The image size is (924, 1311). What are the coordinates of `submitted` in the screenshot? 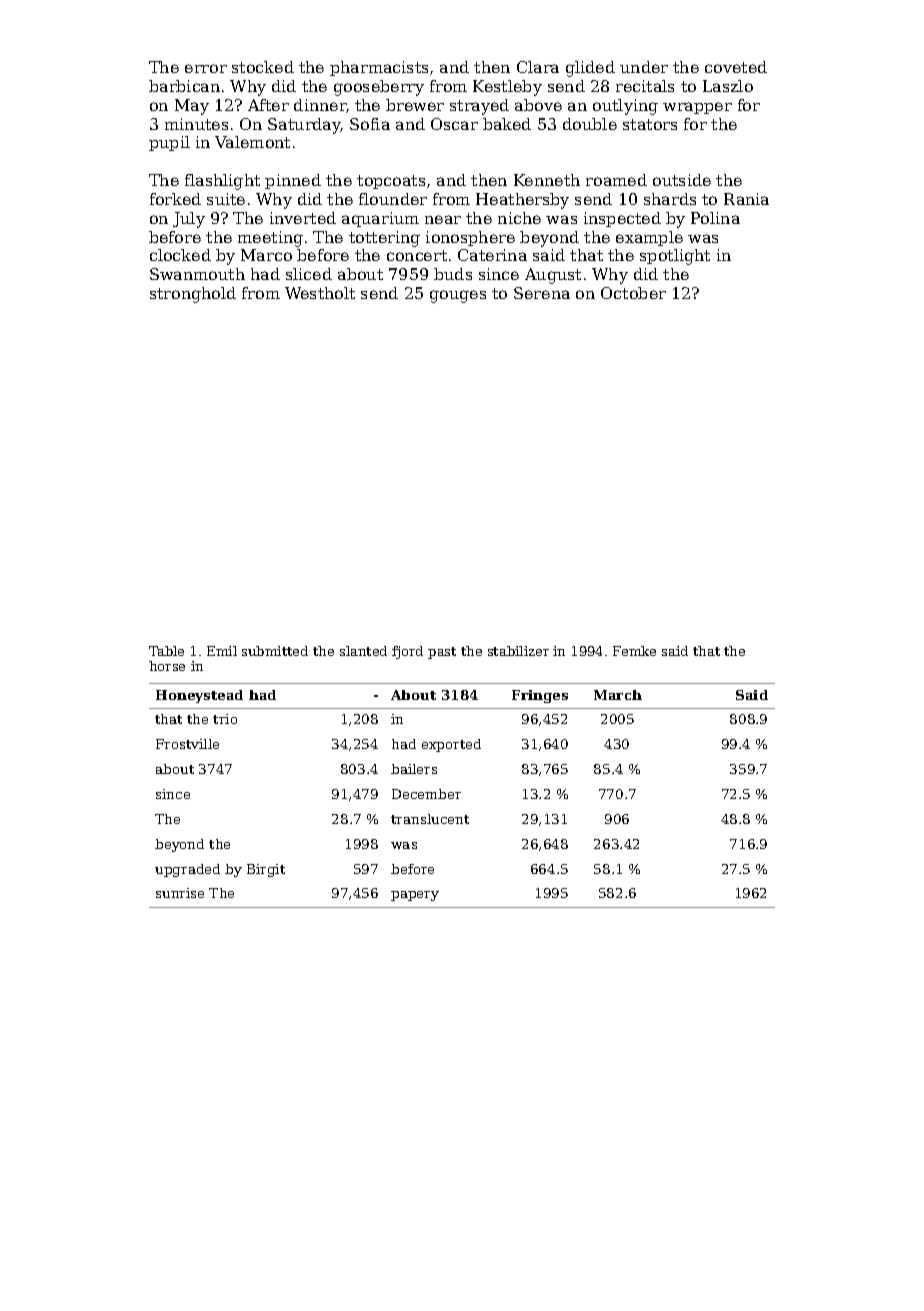 It's located at (275, 651).
